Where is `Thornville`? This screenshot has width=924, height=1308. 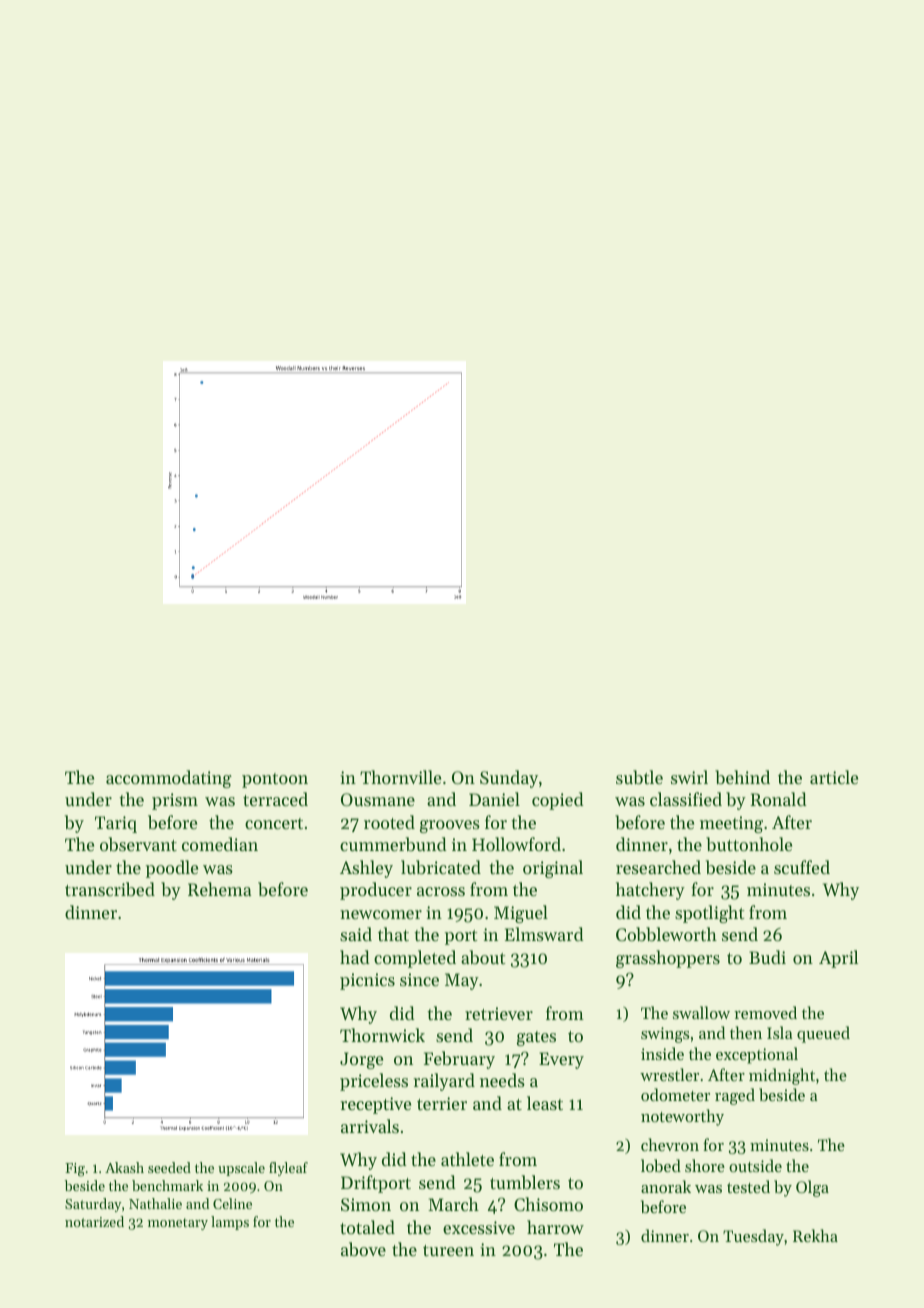 Thornville is located at coordinates (400, 777).
